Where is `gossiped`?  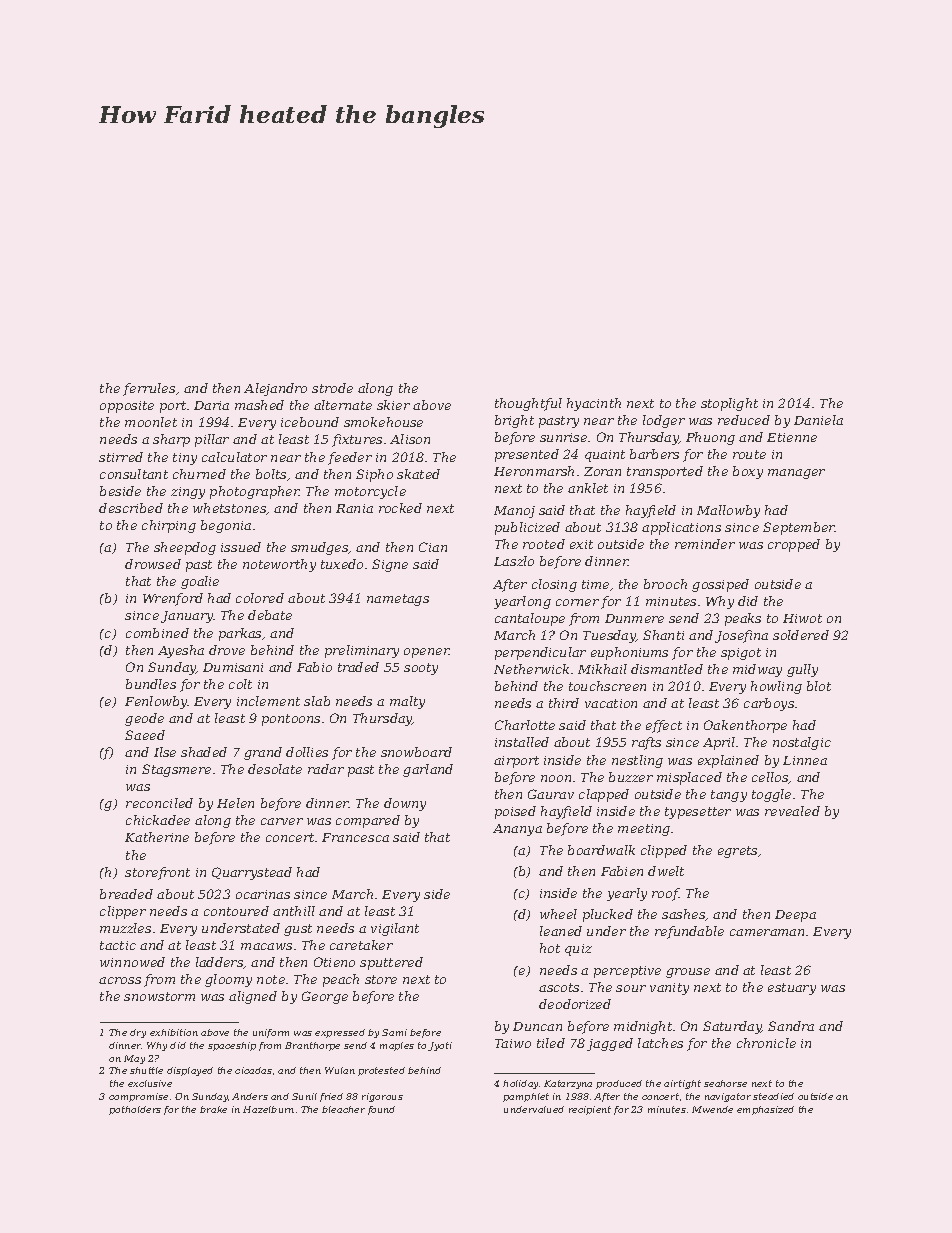 gossiped is located at coordinates (720, 585).
